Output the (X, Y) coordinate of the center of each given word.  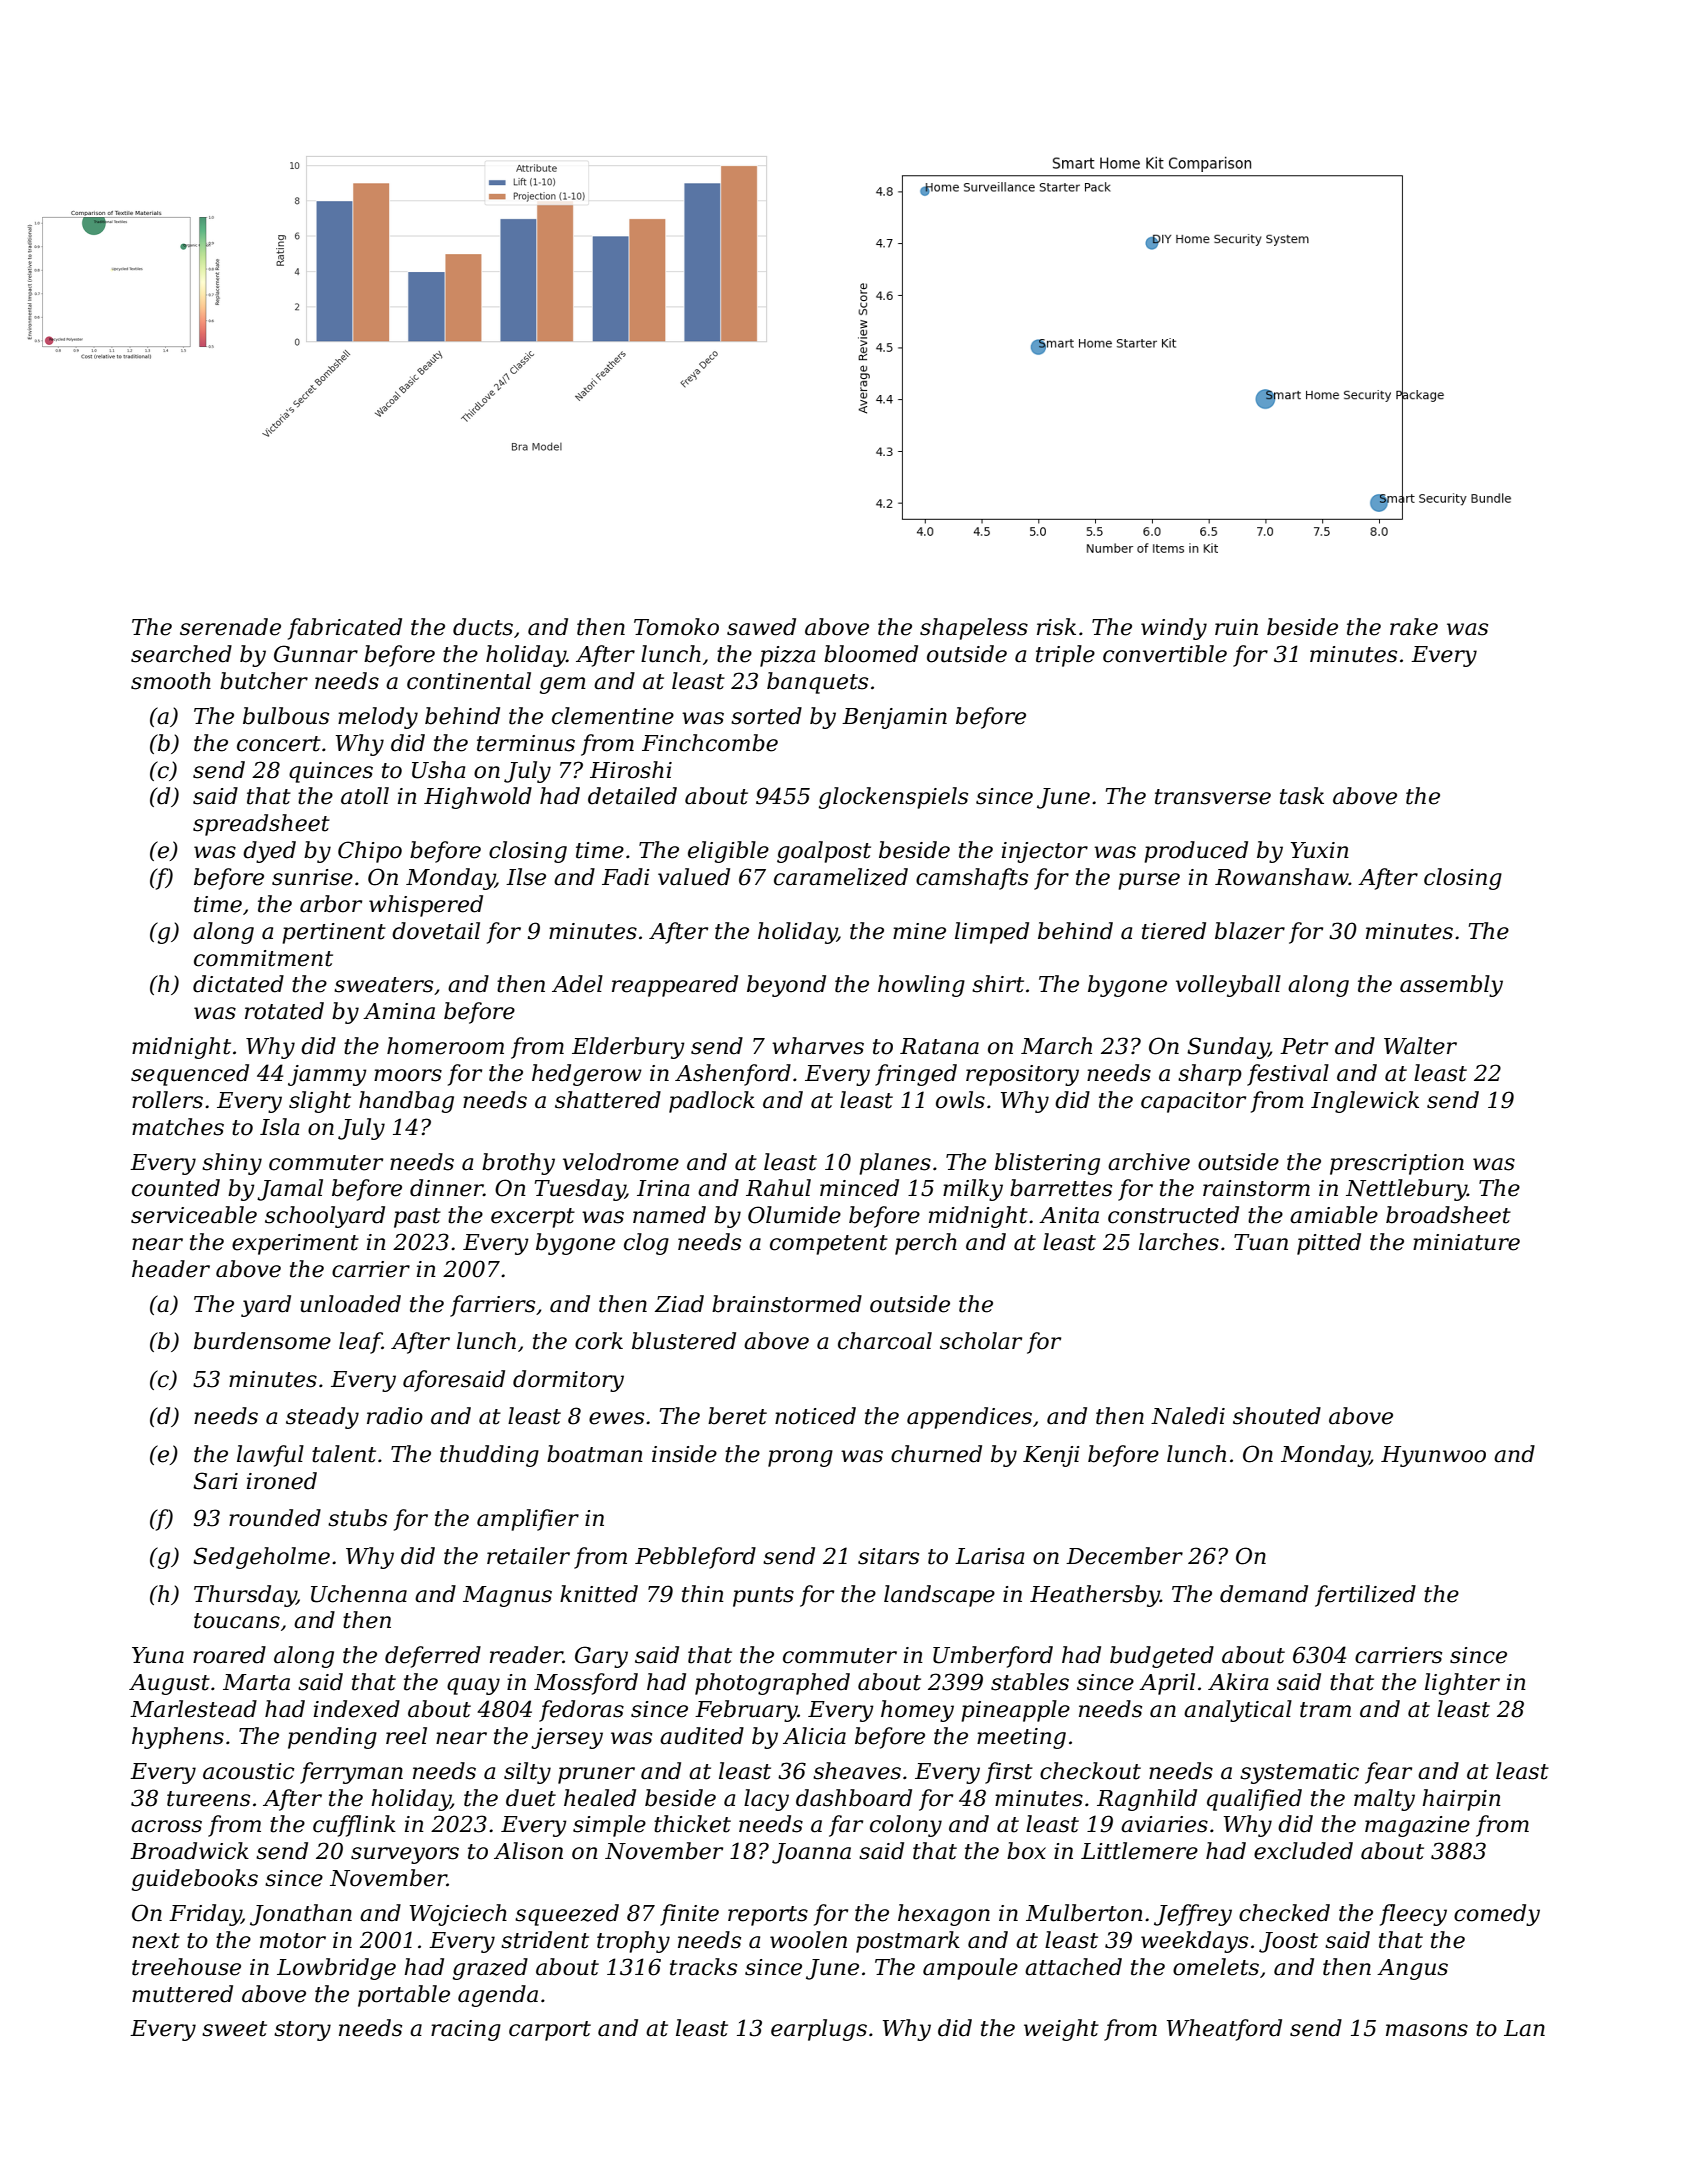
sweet (234, 2029)
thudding (489, 1456)
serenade (230, 627)
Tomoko (676, 627)
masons (1427, 2030)
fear (1388, 1773)
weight (1061, 2030)
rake (1414, 627)
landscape (939, 1596)
